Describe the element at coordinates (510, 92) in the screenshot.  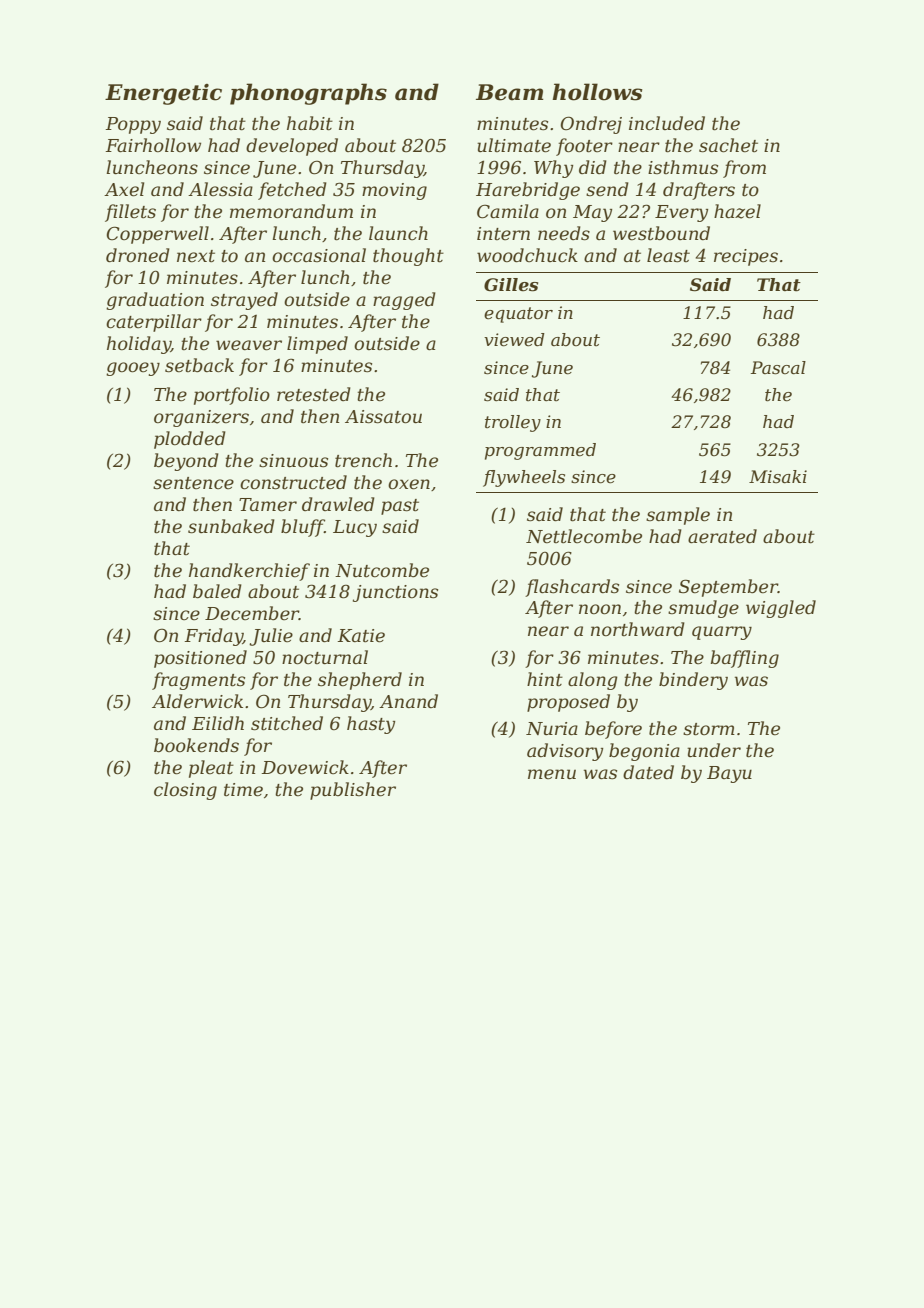
I see `Beam` at that location.
